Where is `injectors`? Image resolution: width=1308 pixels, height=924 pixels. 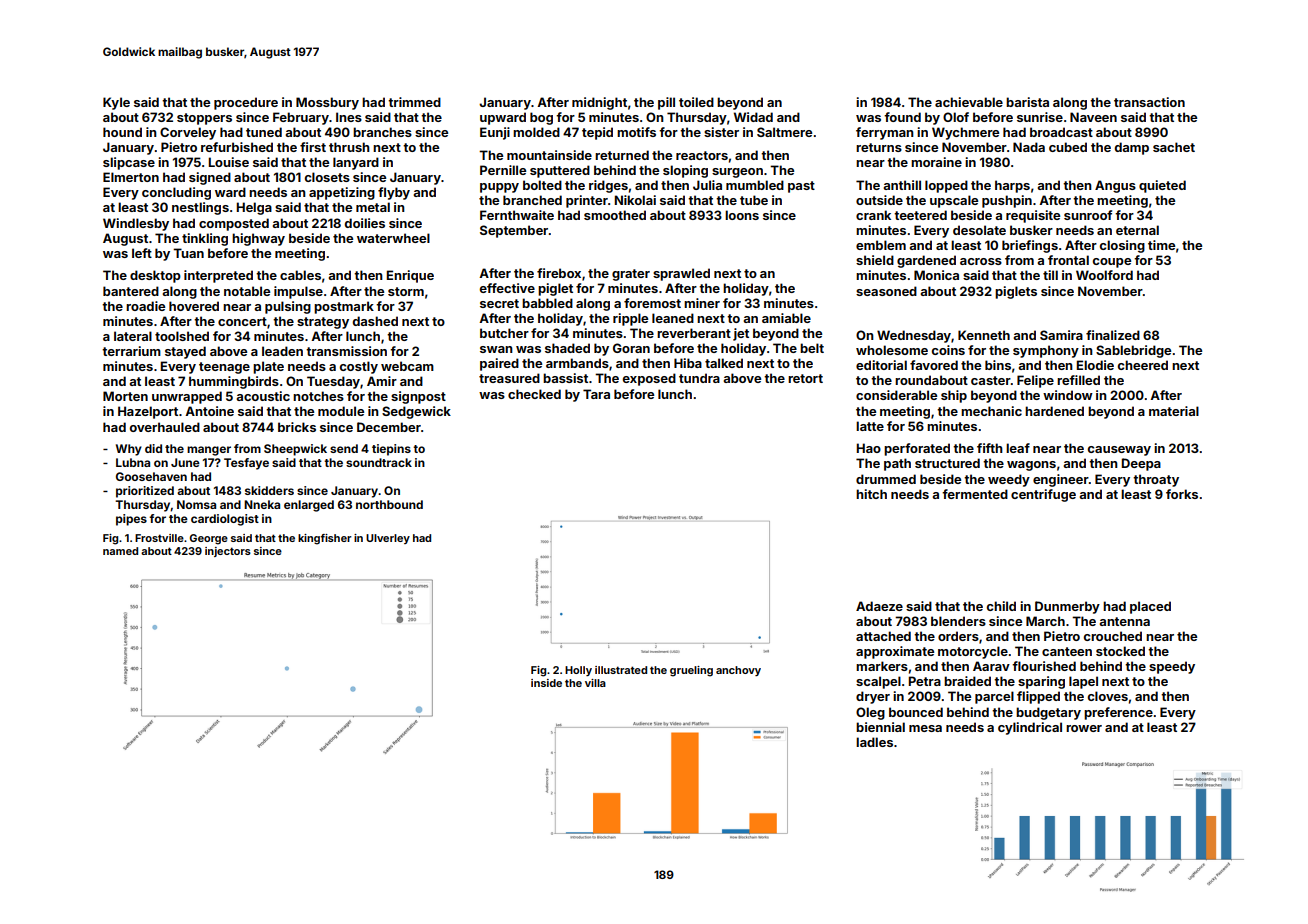 injectors is located at coordinates (228, 552).
